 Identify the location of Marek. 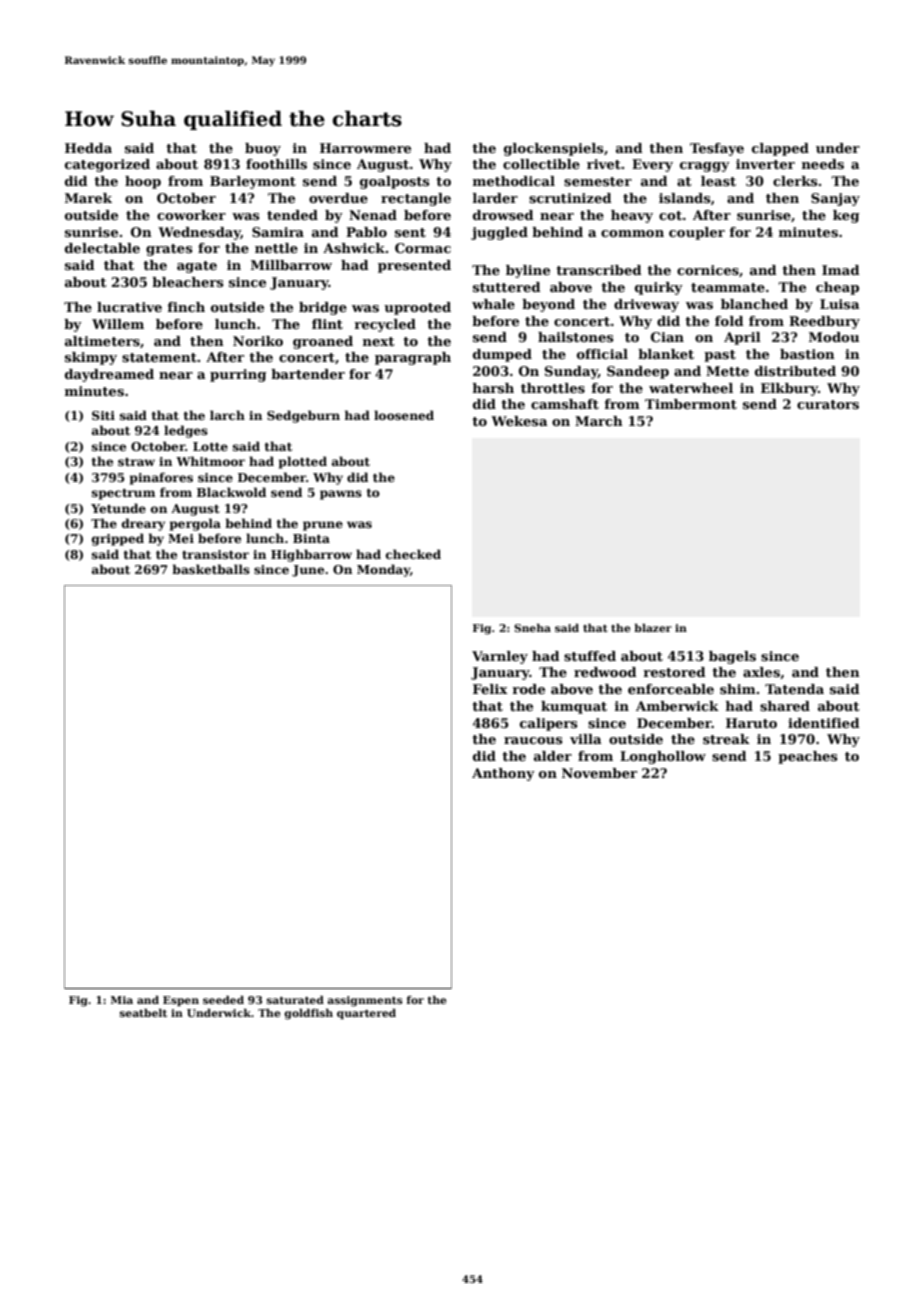
(88, 198).
